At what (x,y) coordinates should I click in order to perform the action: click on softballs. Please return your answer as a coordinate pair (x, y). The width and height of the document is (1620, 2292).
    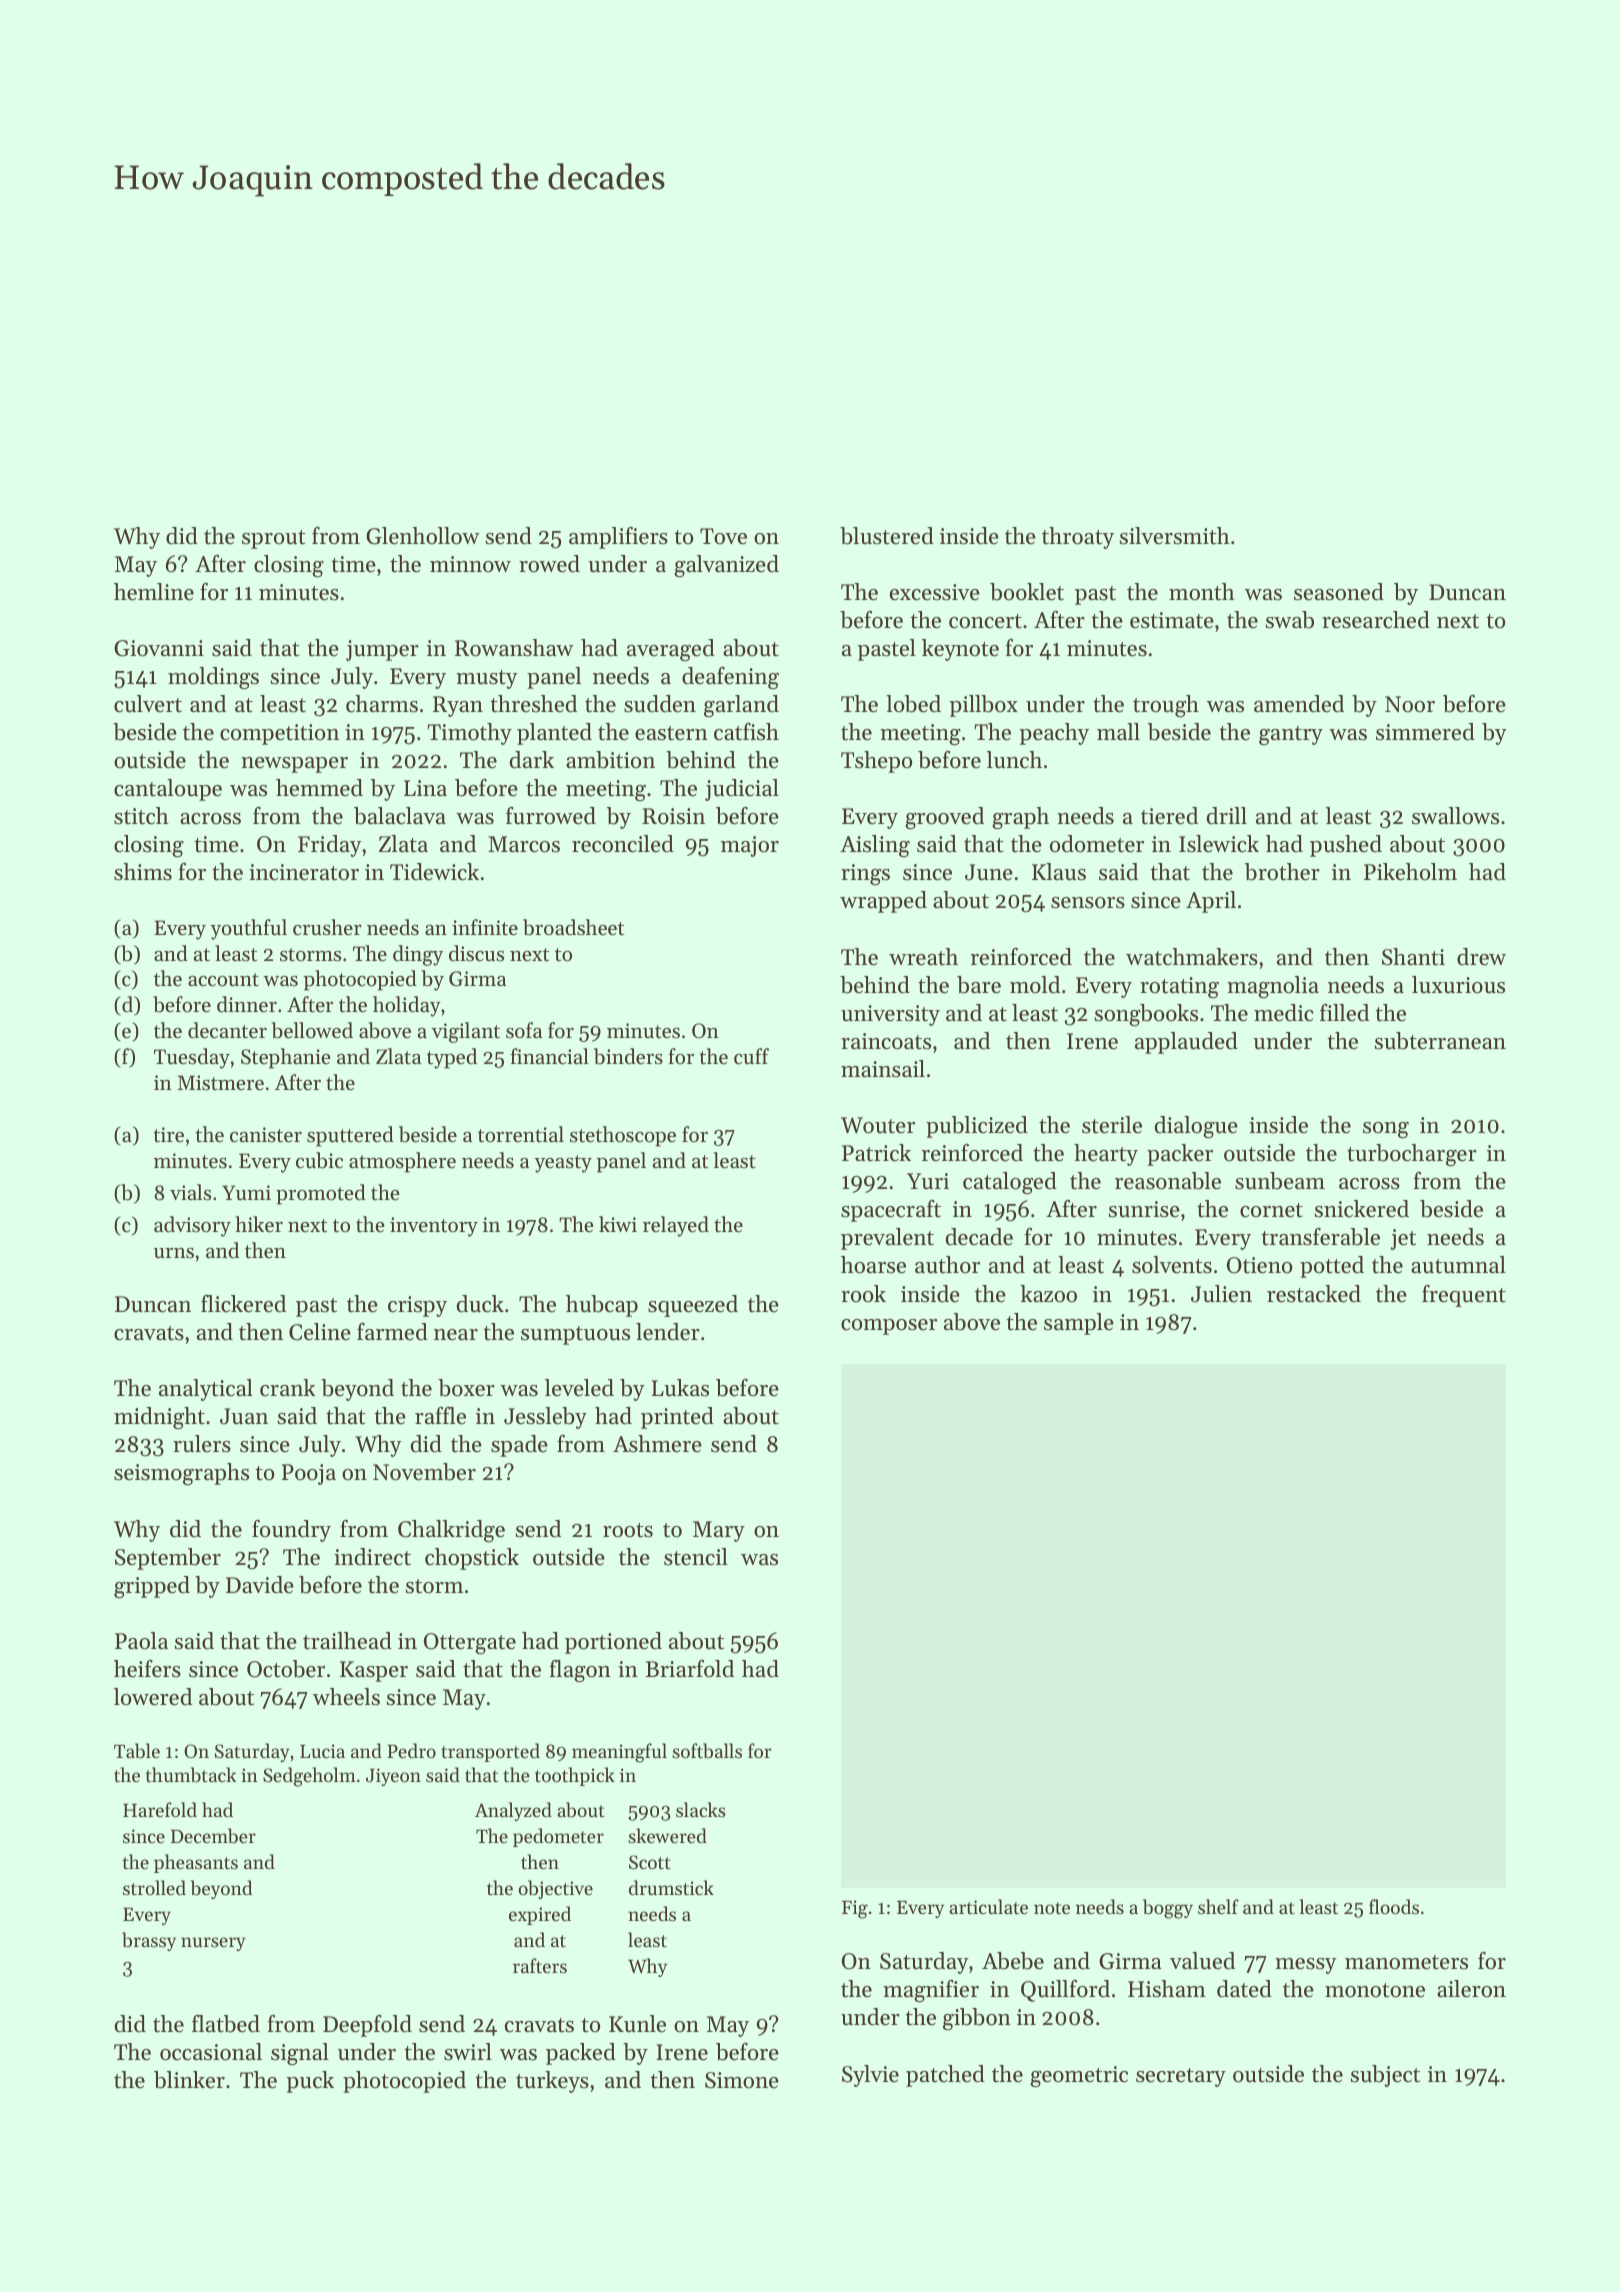
    Looking at the image, I should click on (707, 1751).
